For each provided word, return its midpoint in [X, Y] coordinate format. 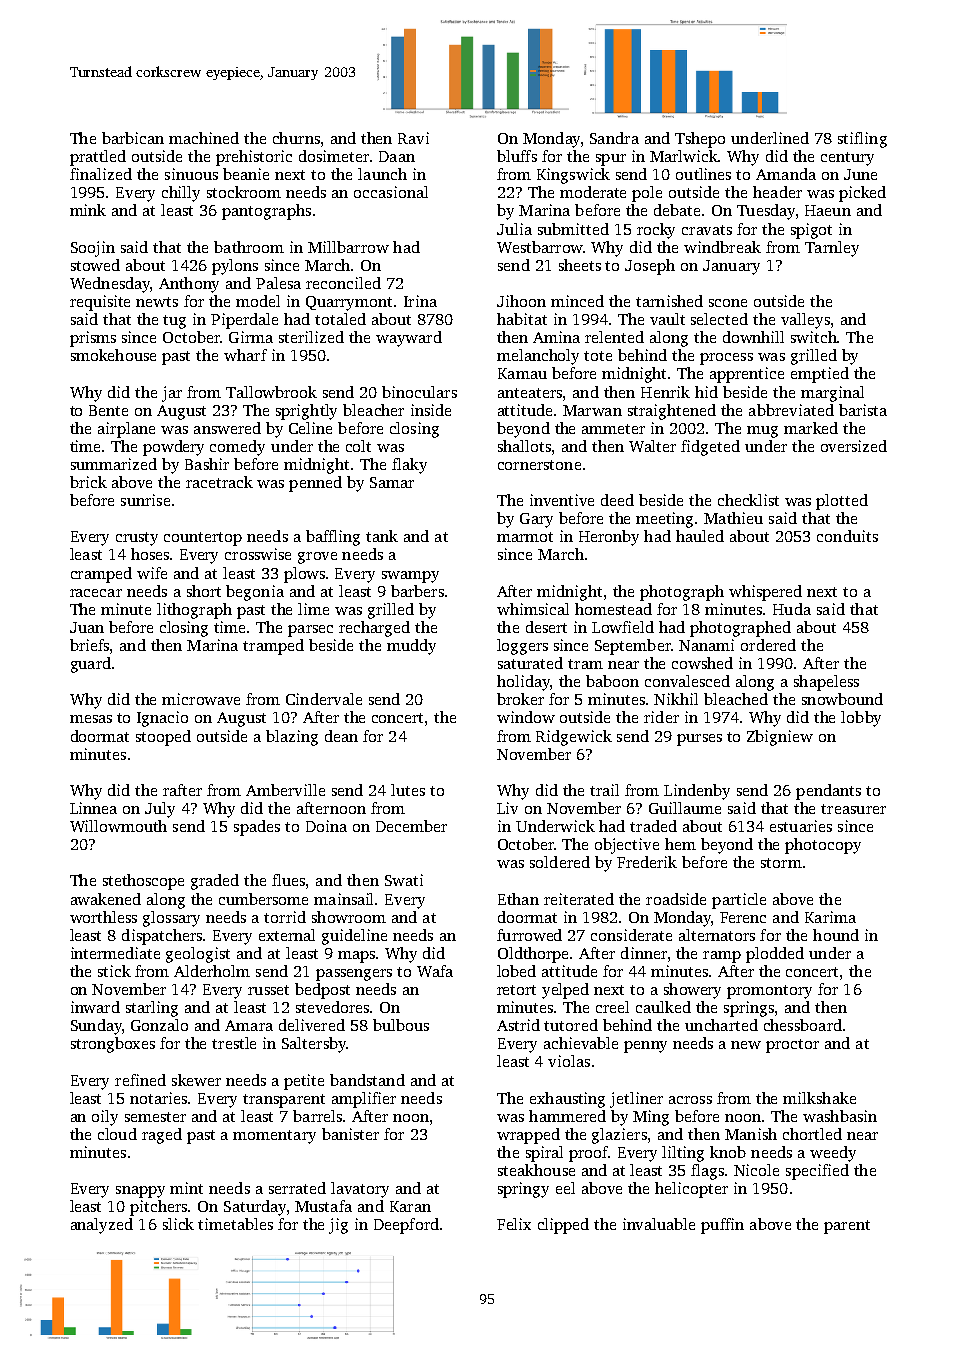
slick [178, 1224]
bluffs [517, 156]
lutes [408, 790]
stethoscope [143, 882]
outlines [703, 174]
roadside [676, 899]
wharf [245, 355]
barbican [133, 138]
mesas [91, 719]
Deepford [406, 1226]
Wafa [435, 971]
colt [358, 446]
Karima [830, 917]
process [726, 359]
